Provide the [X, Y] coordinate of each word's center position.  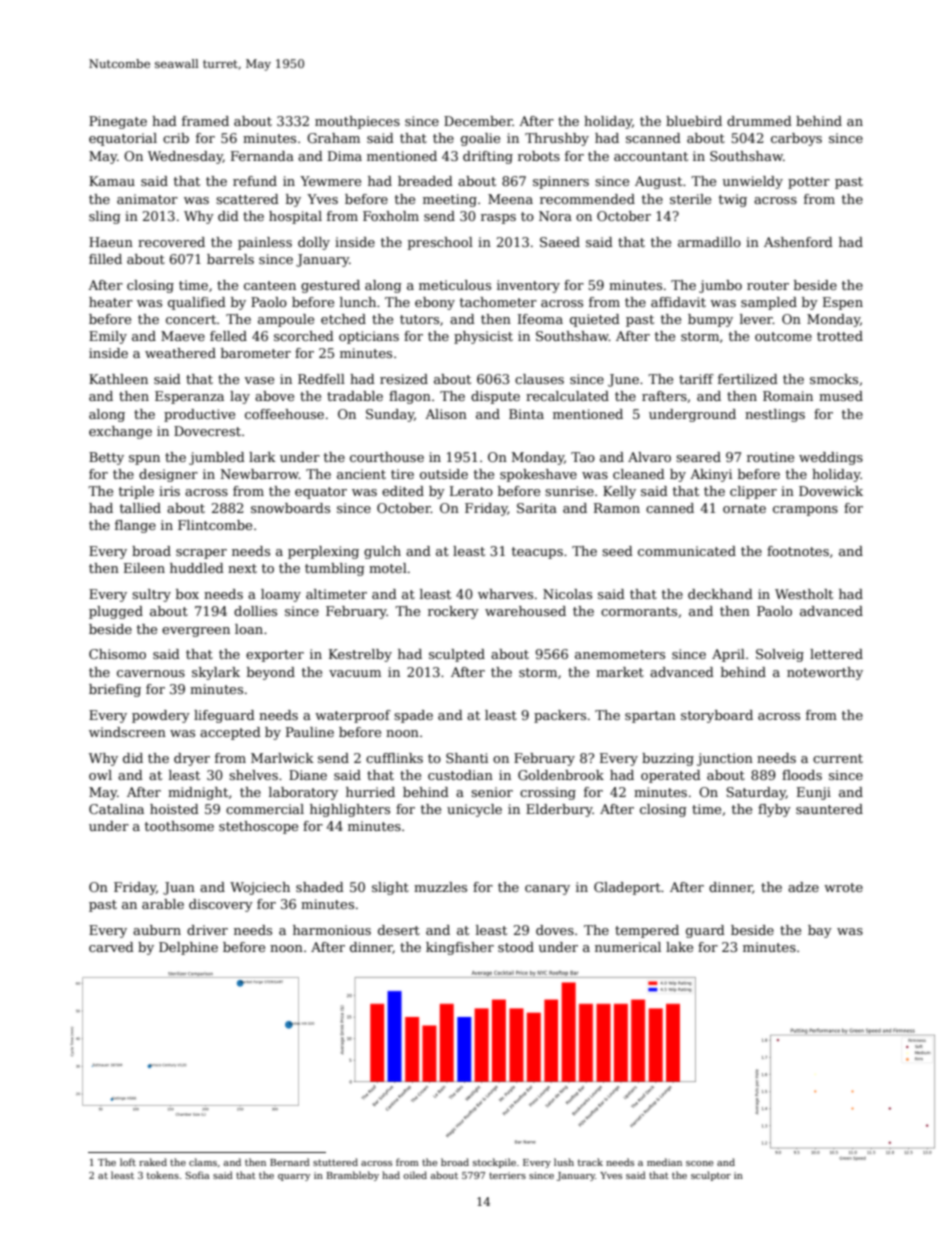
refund [255, 181]
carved [111, 947]
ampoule [286, 320]
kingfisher [460, 948]
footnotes [798, 551]
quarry [294, 1177]
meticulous [455, 285]
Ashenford [798, 242]
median [664, 1162]
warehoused [525, 611]
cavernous [151, 673]
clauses [539, 379]
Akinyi [711, 475]
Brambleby [353, 1176]
